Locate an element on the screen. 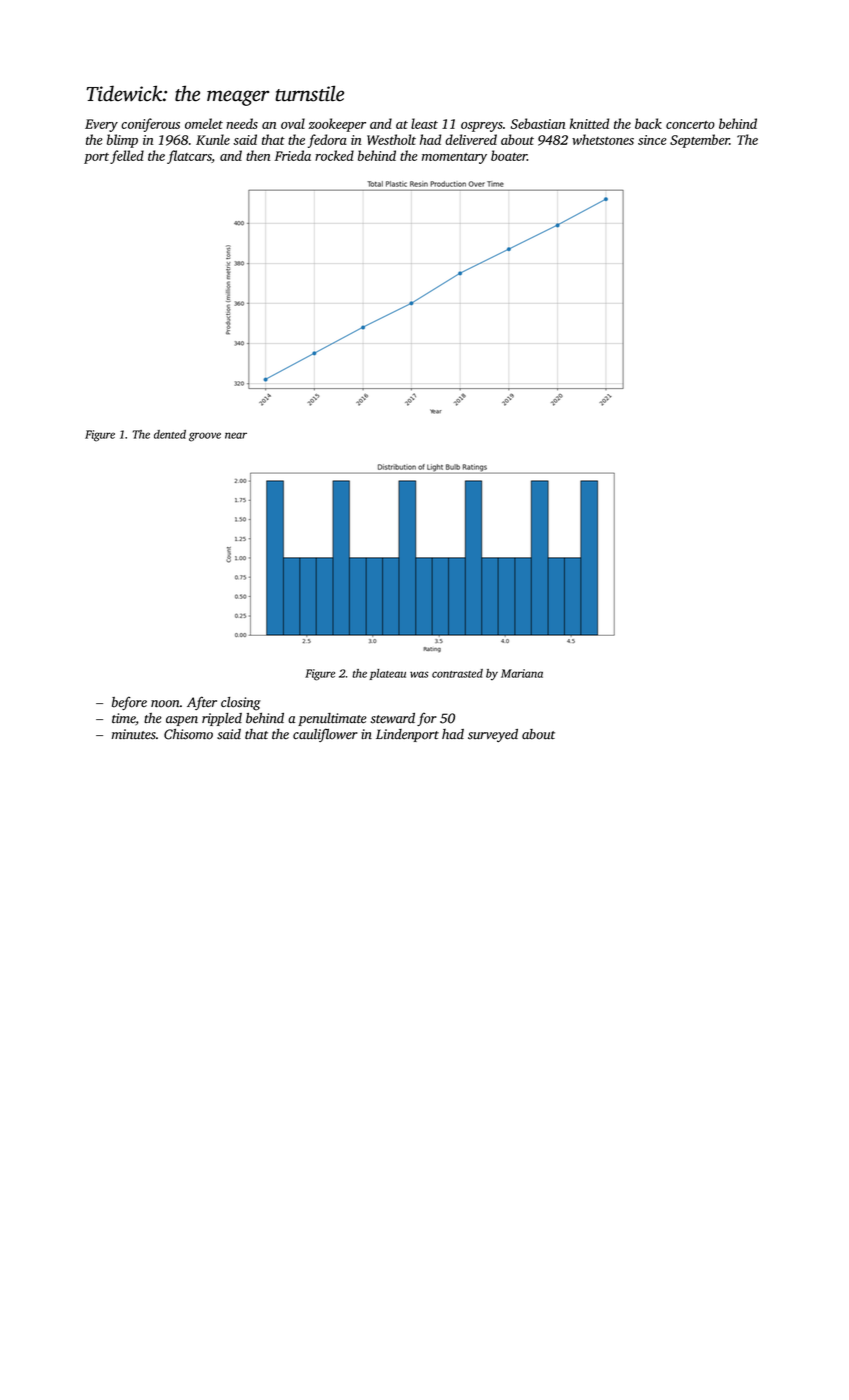 The image size is (849, 1400). since is located at coordinates (652, 140).
